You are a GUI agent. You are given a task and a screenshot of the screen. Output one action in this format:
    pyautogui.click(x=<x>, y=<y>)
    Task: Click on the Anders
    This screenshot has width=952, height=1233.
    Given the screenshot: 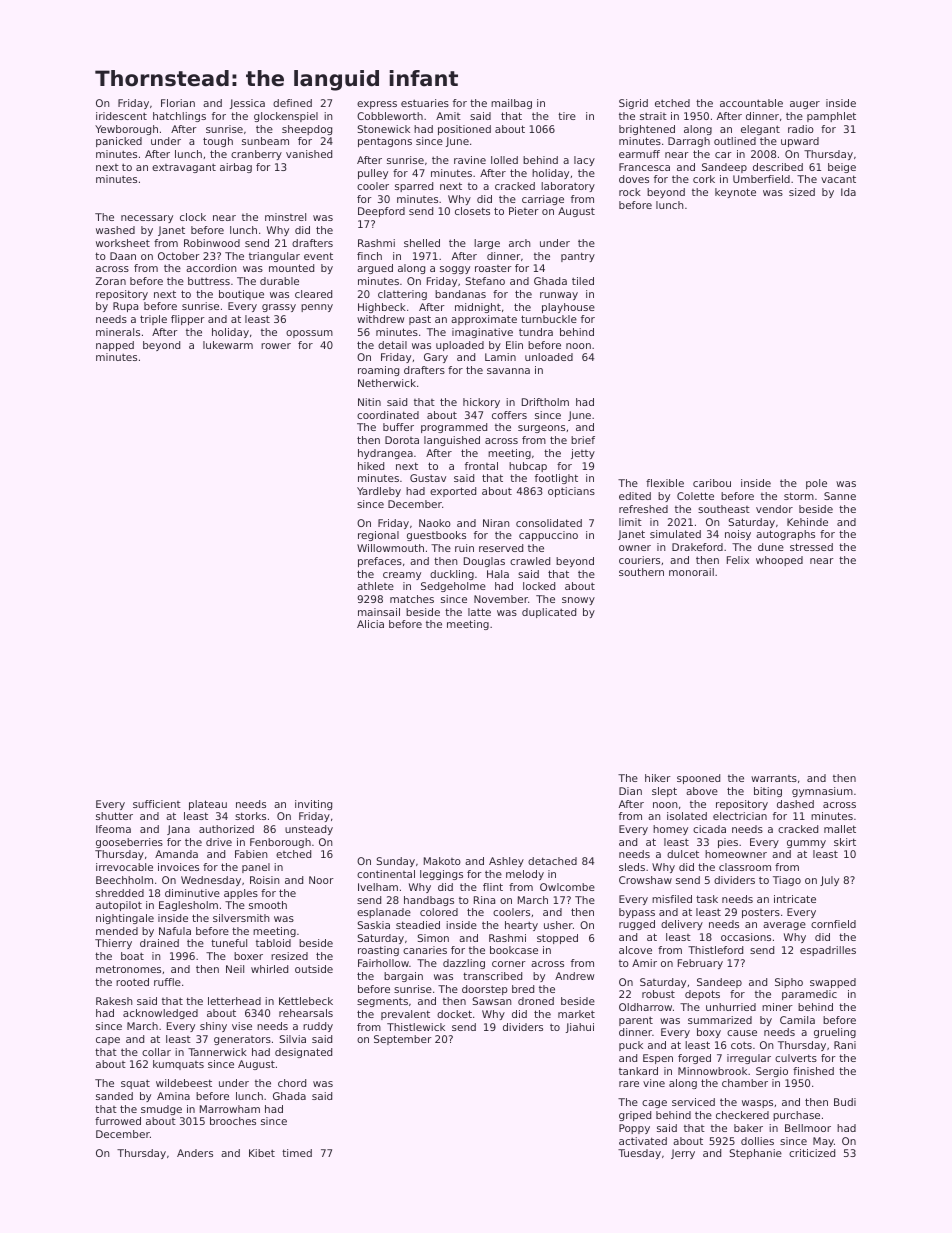 What is the action you would take?
    pyautogui.click(x=195, y=1153)
